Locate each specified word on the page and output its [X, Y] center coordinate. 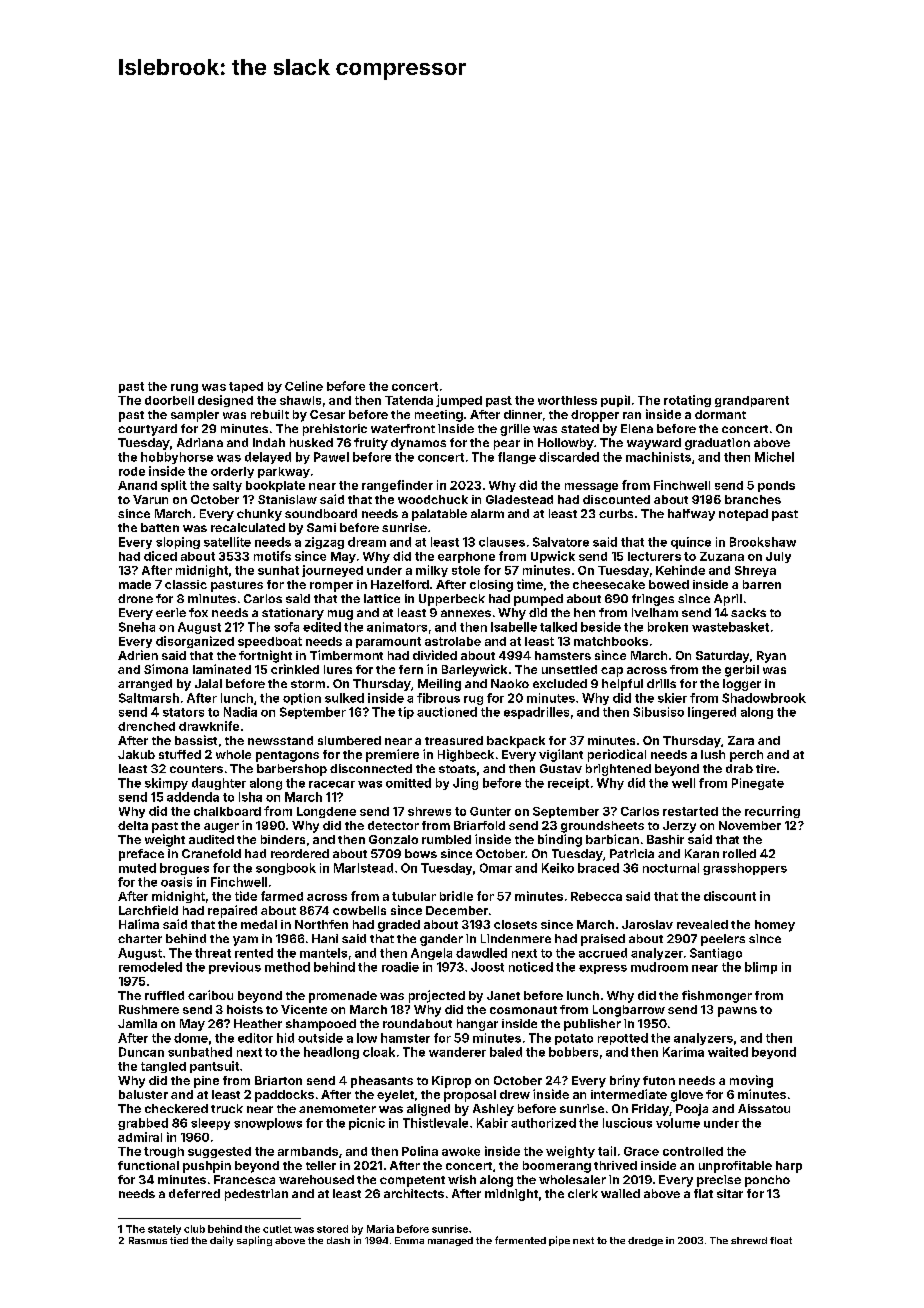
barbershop [292, 770]
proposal [470, 1096]
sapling [254, 1241]
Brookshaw [763, 542]
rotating [687, 401]
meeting [439, 416]
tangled [163, 1067]
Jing [465, 784]
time [530, 584]
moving [751, 1081]
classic [186, 584]
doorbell [169, 400]
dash [338, 1240]
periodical [617, 755]
